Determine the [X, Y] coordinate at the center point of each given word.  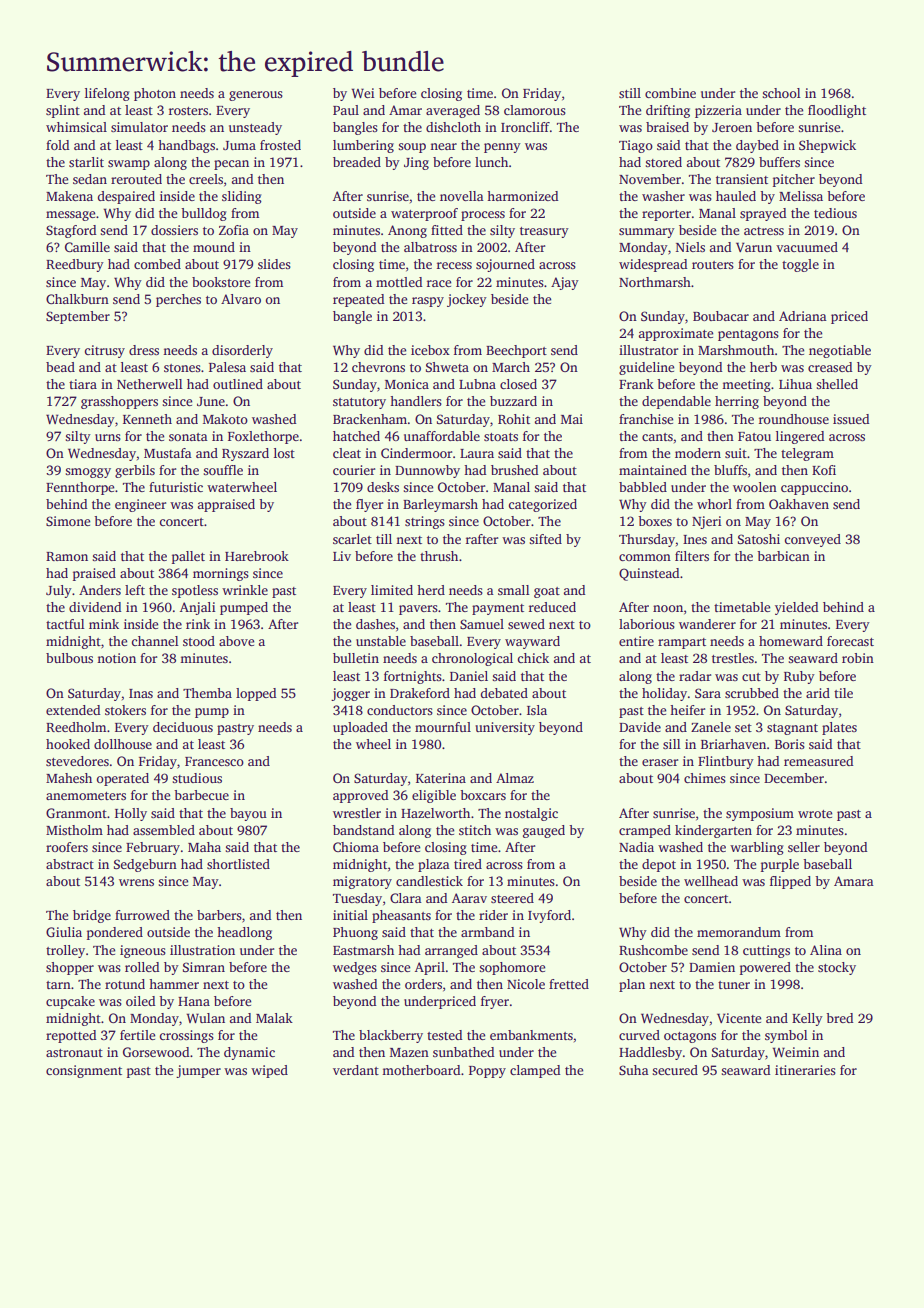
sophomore [512, 968]
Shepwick [827, 146]
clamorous [535, 110]
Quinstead [649, 574]
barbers [219, 915]
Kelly [807, 1019]
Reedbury [75, 265]
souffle [223, 470]
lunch [491, 162]
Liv [342, 556]
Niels [690, 247]
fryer [495, 1002]
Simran [204, 967]
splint [63, 111]
